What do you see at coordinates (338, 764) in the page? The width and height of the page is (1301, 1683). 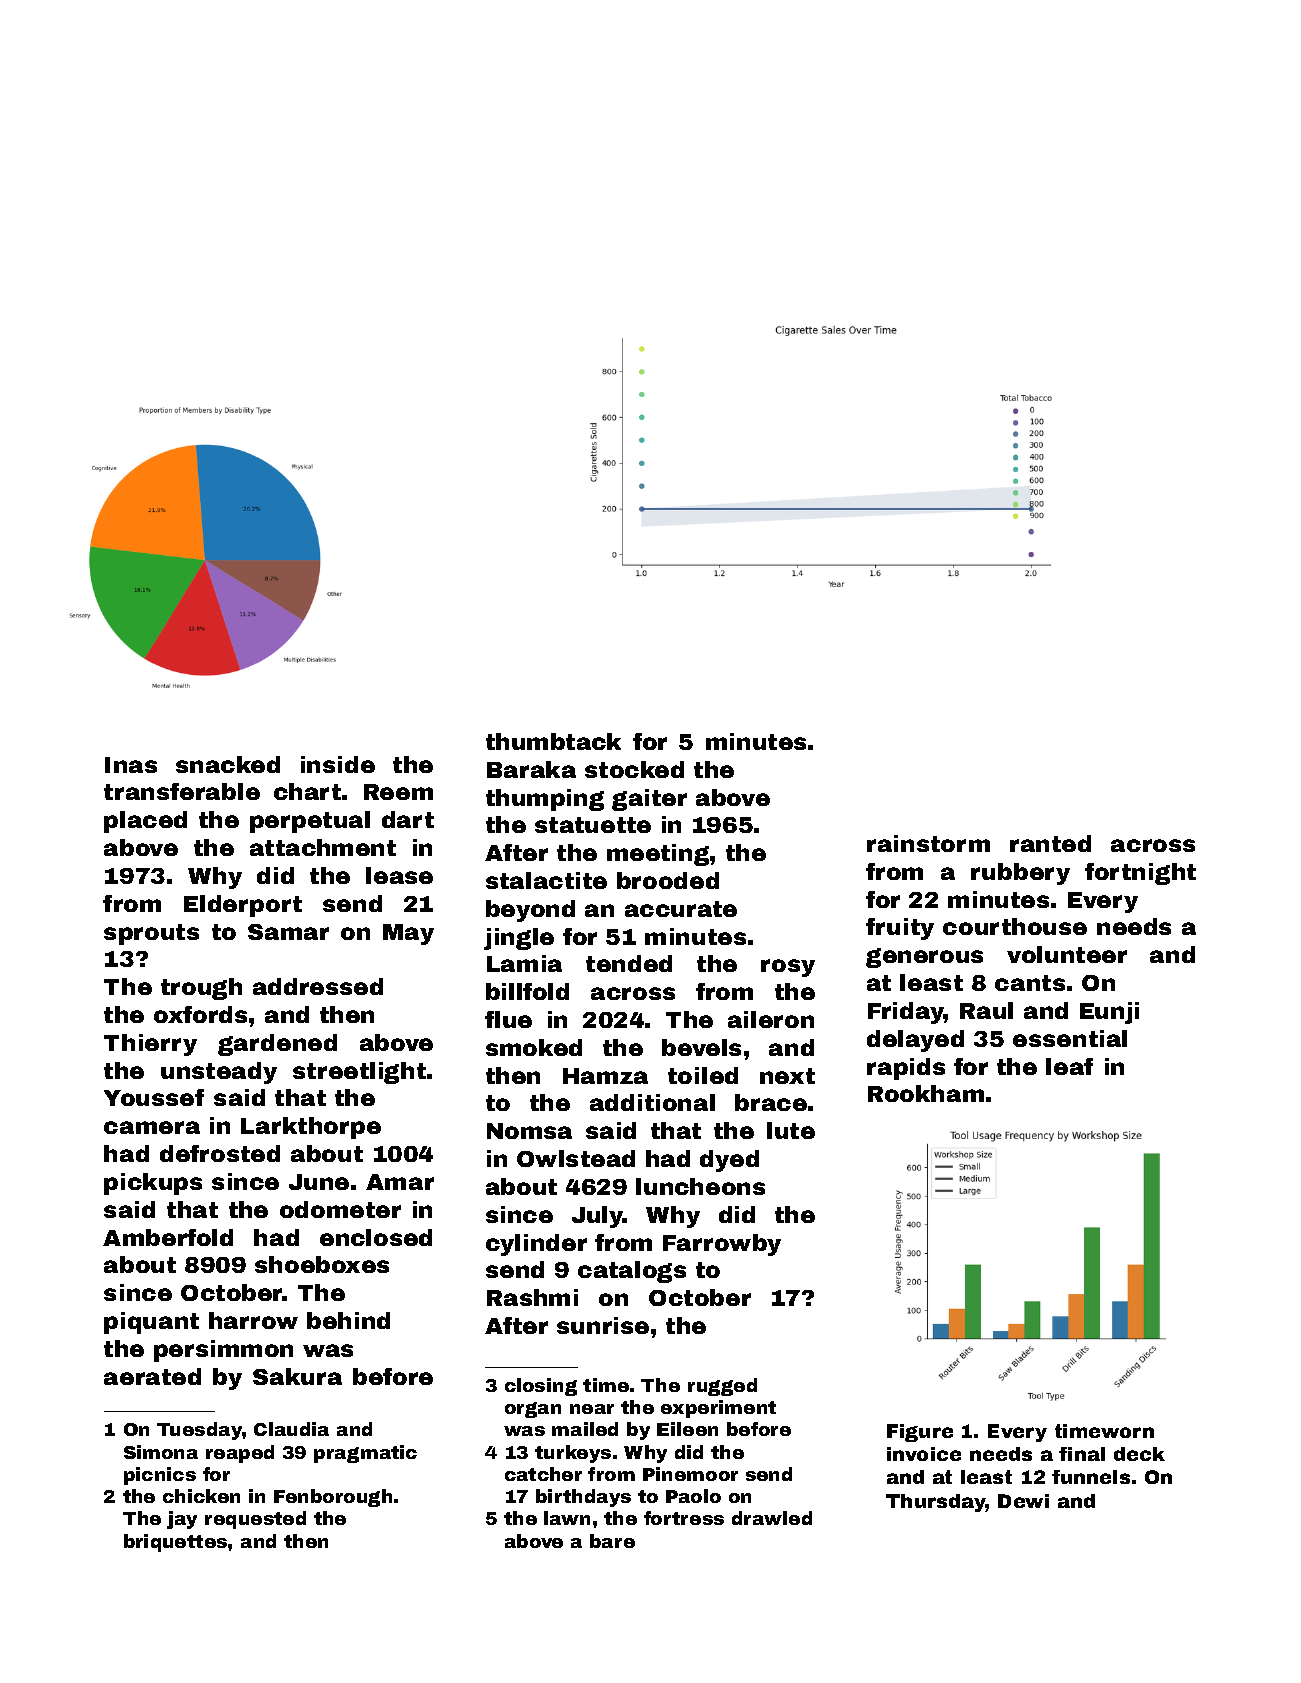 I see `inside` at bounding box center [338, 764].
